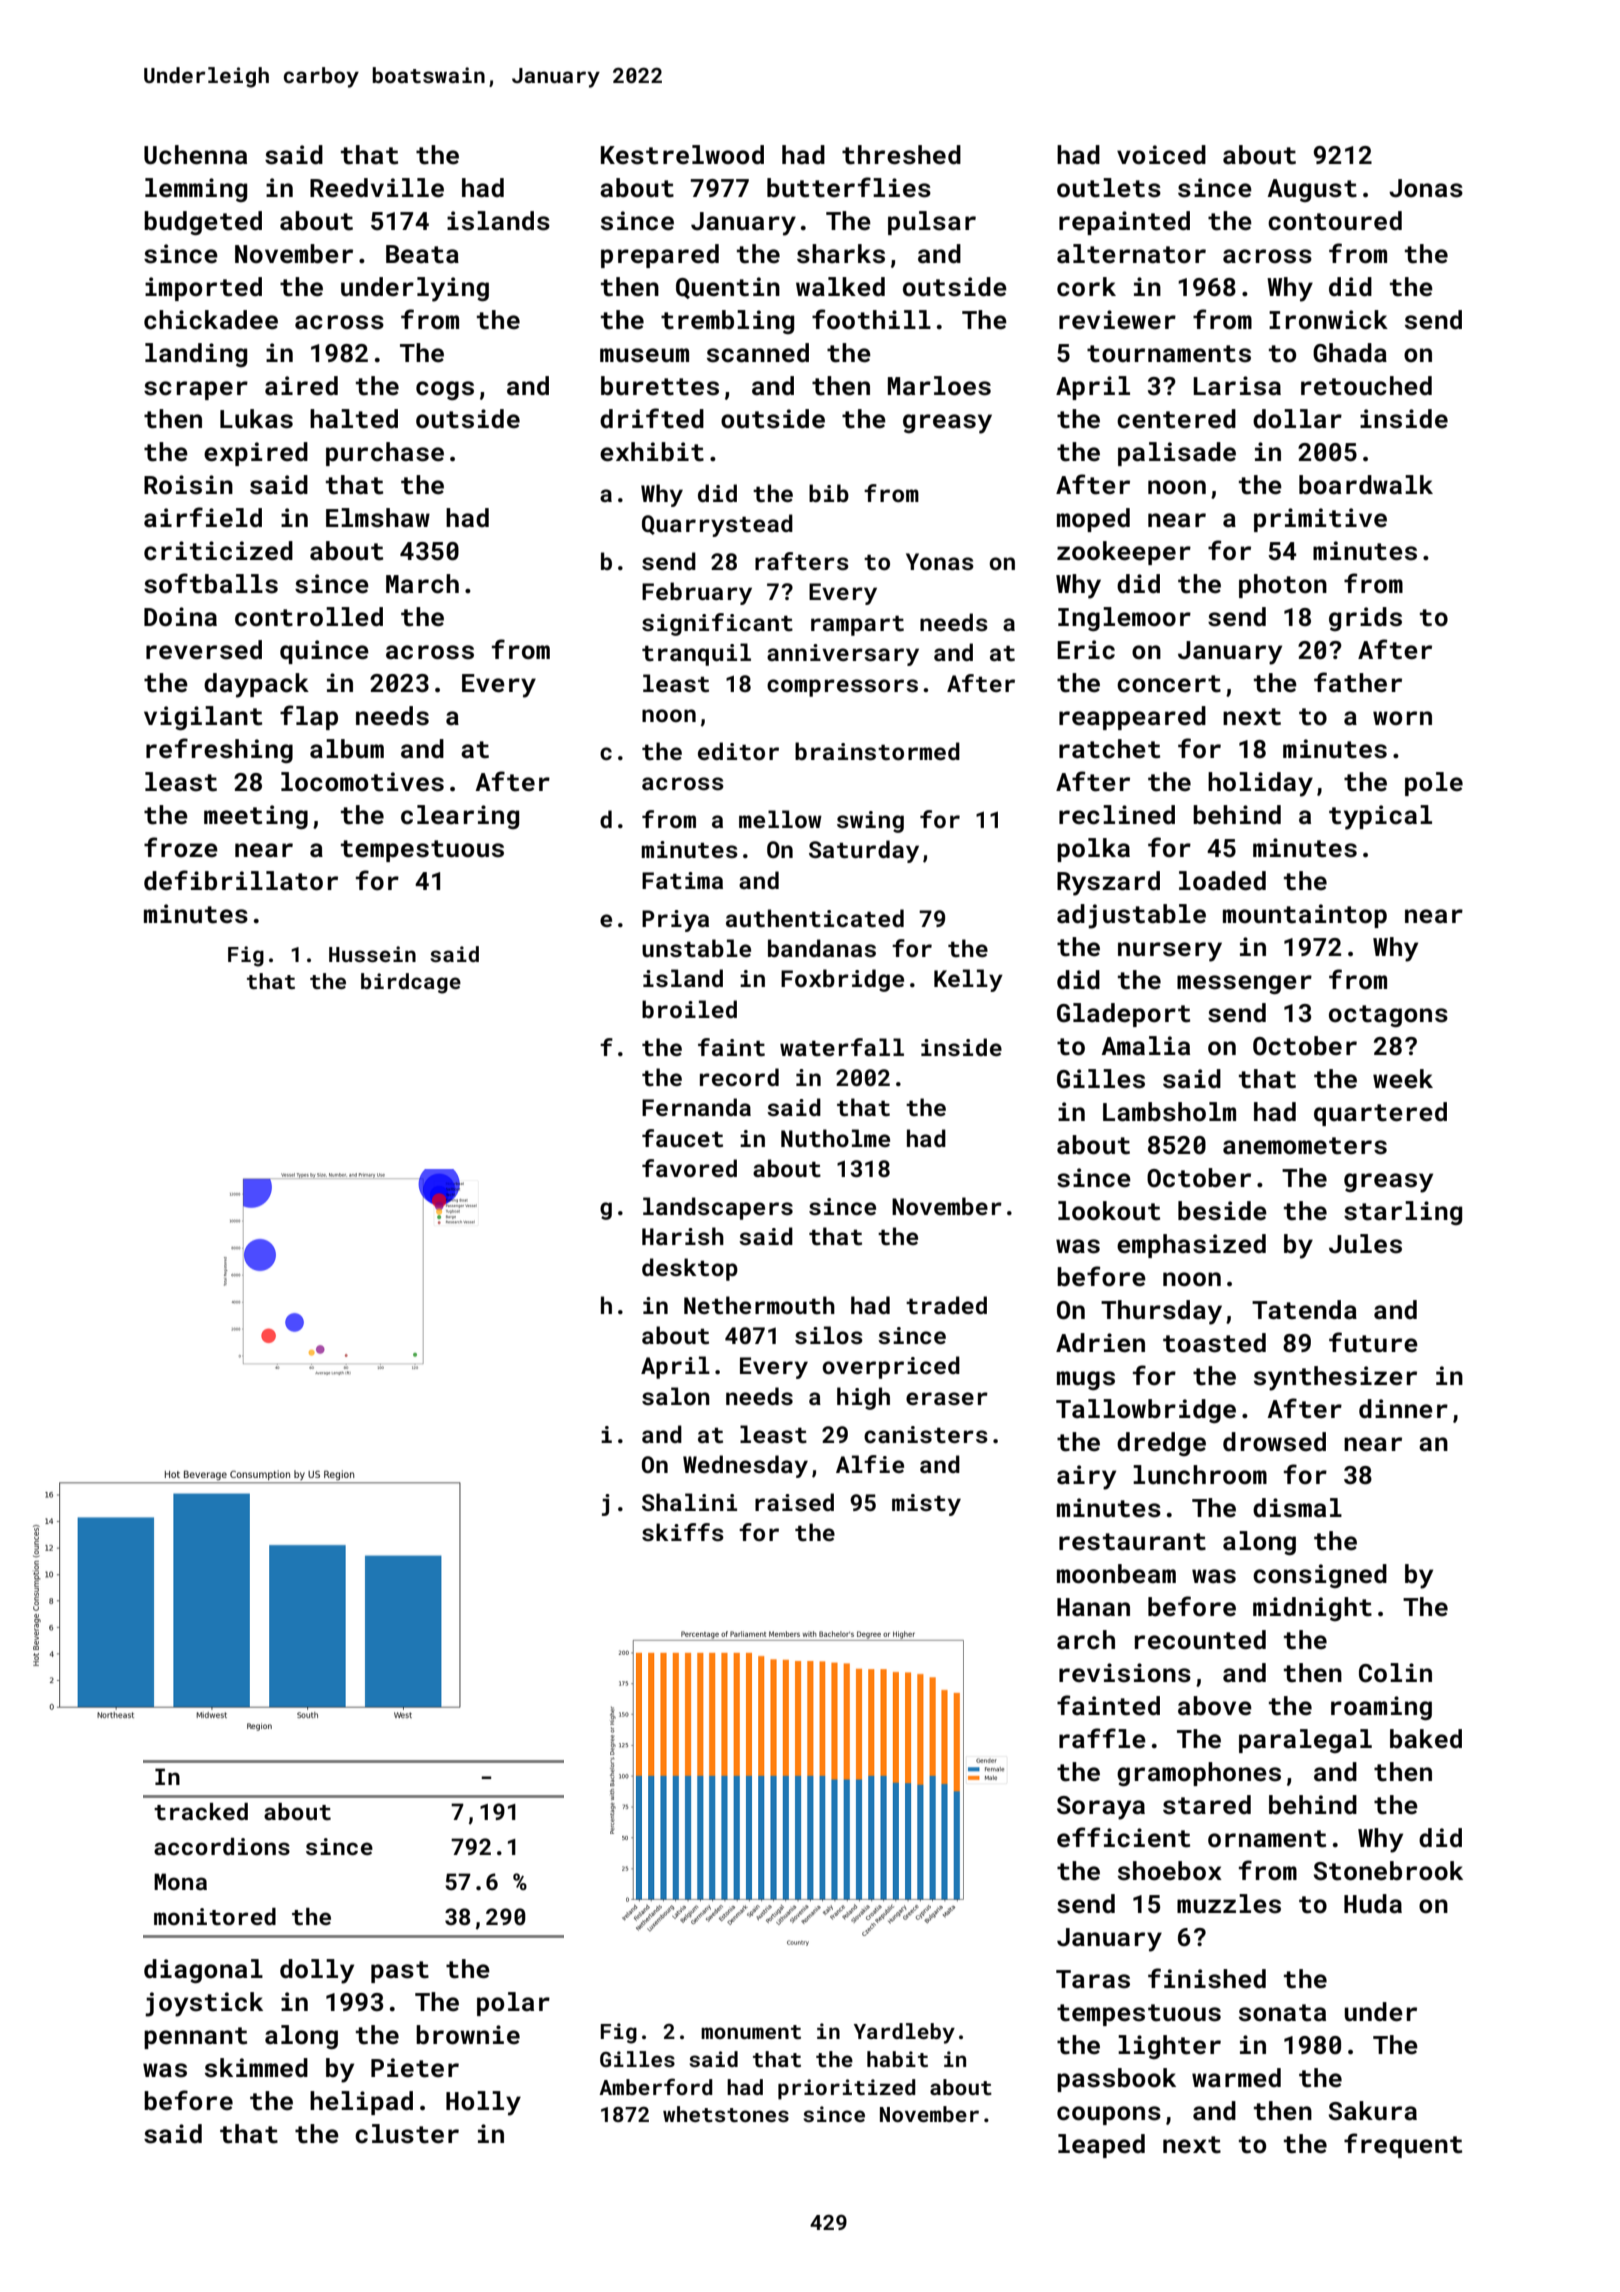 This screenshot has height=2292, width=1620. What do you see at coordinates (362, 782) in the screenshot?
I see `locomotives` at bounding box center [362, 782].
